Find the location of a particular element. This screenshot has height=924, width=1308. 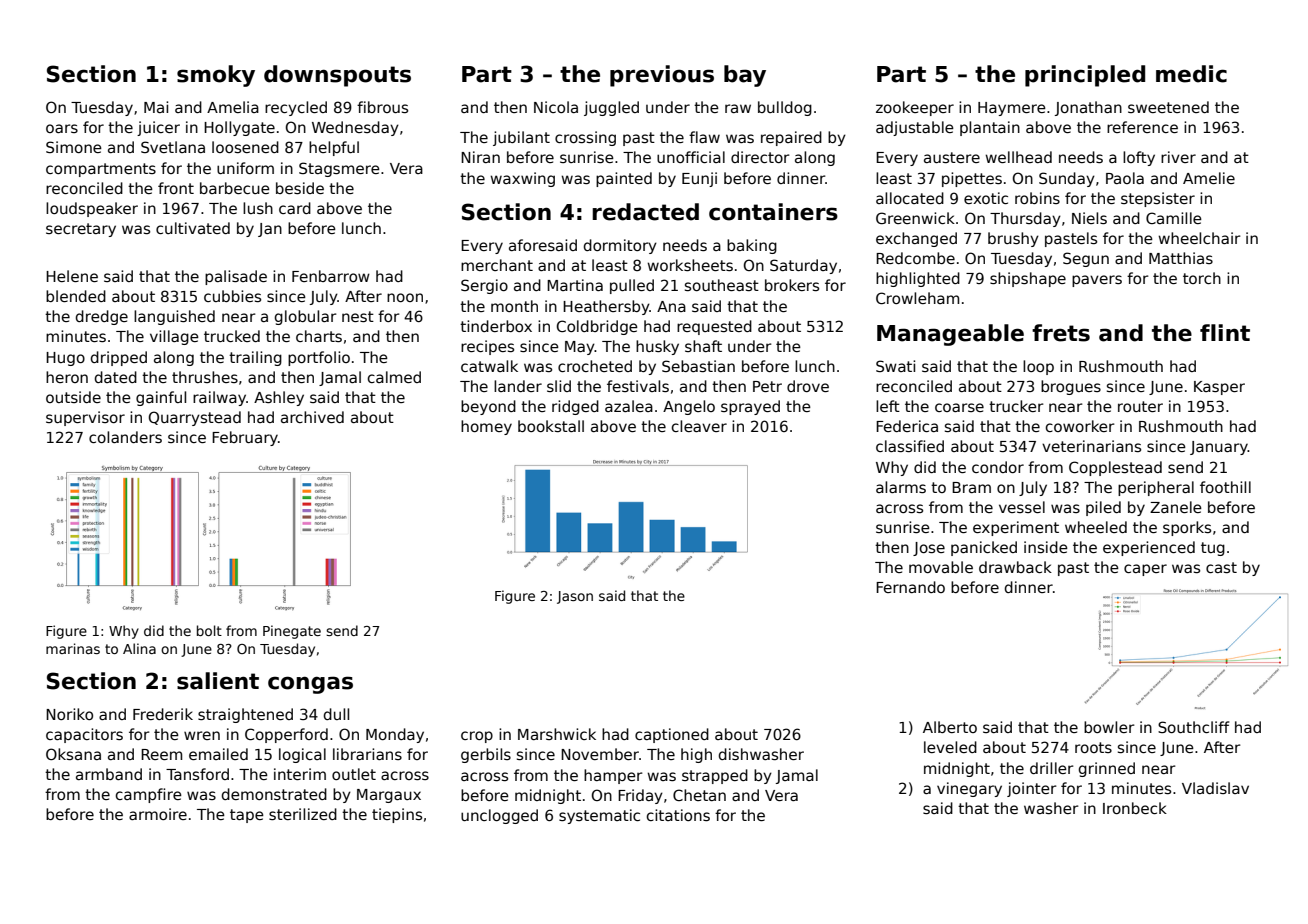

front is located at coordinates (176, 188).
